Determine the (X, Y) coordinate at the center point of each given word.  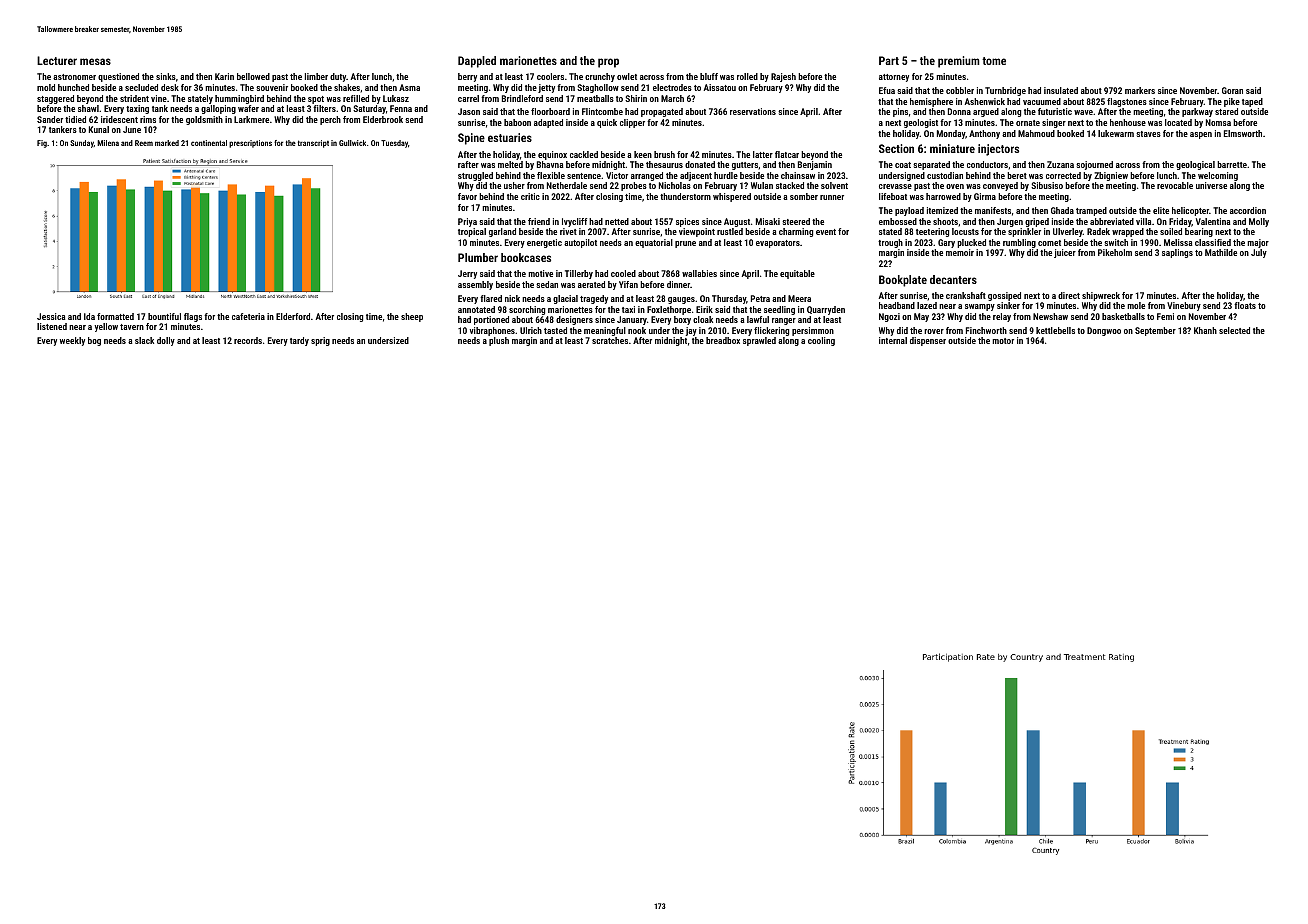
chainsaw (798, 175)
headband (897, 305)
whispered (732, 197)
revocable (1175, 185)
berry (467, 77)
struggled (475, 176)
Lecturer (57, 60)
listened (52, 326)
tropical (472, 232)
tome (994, 61)
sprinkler (1024, 232)
